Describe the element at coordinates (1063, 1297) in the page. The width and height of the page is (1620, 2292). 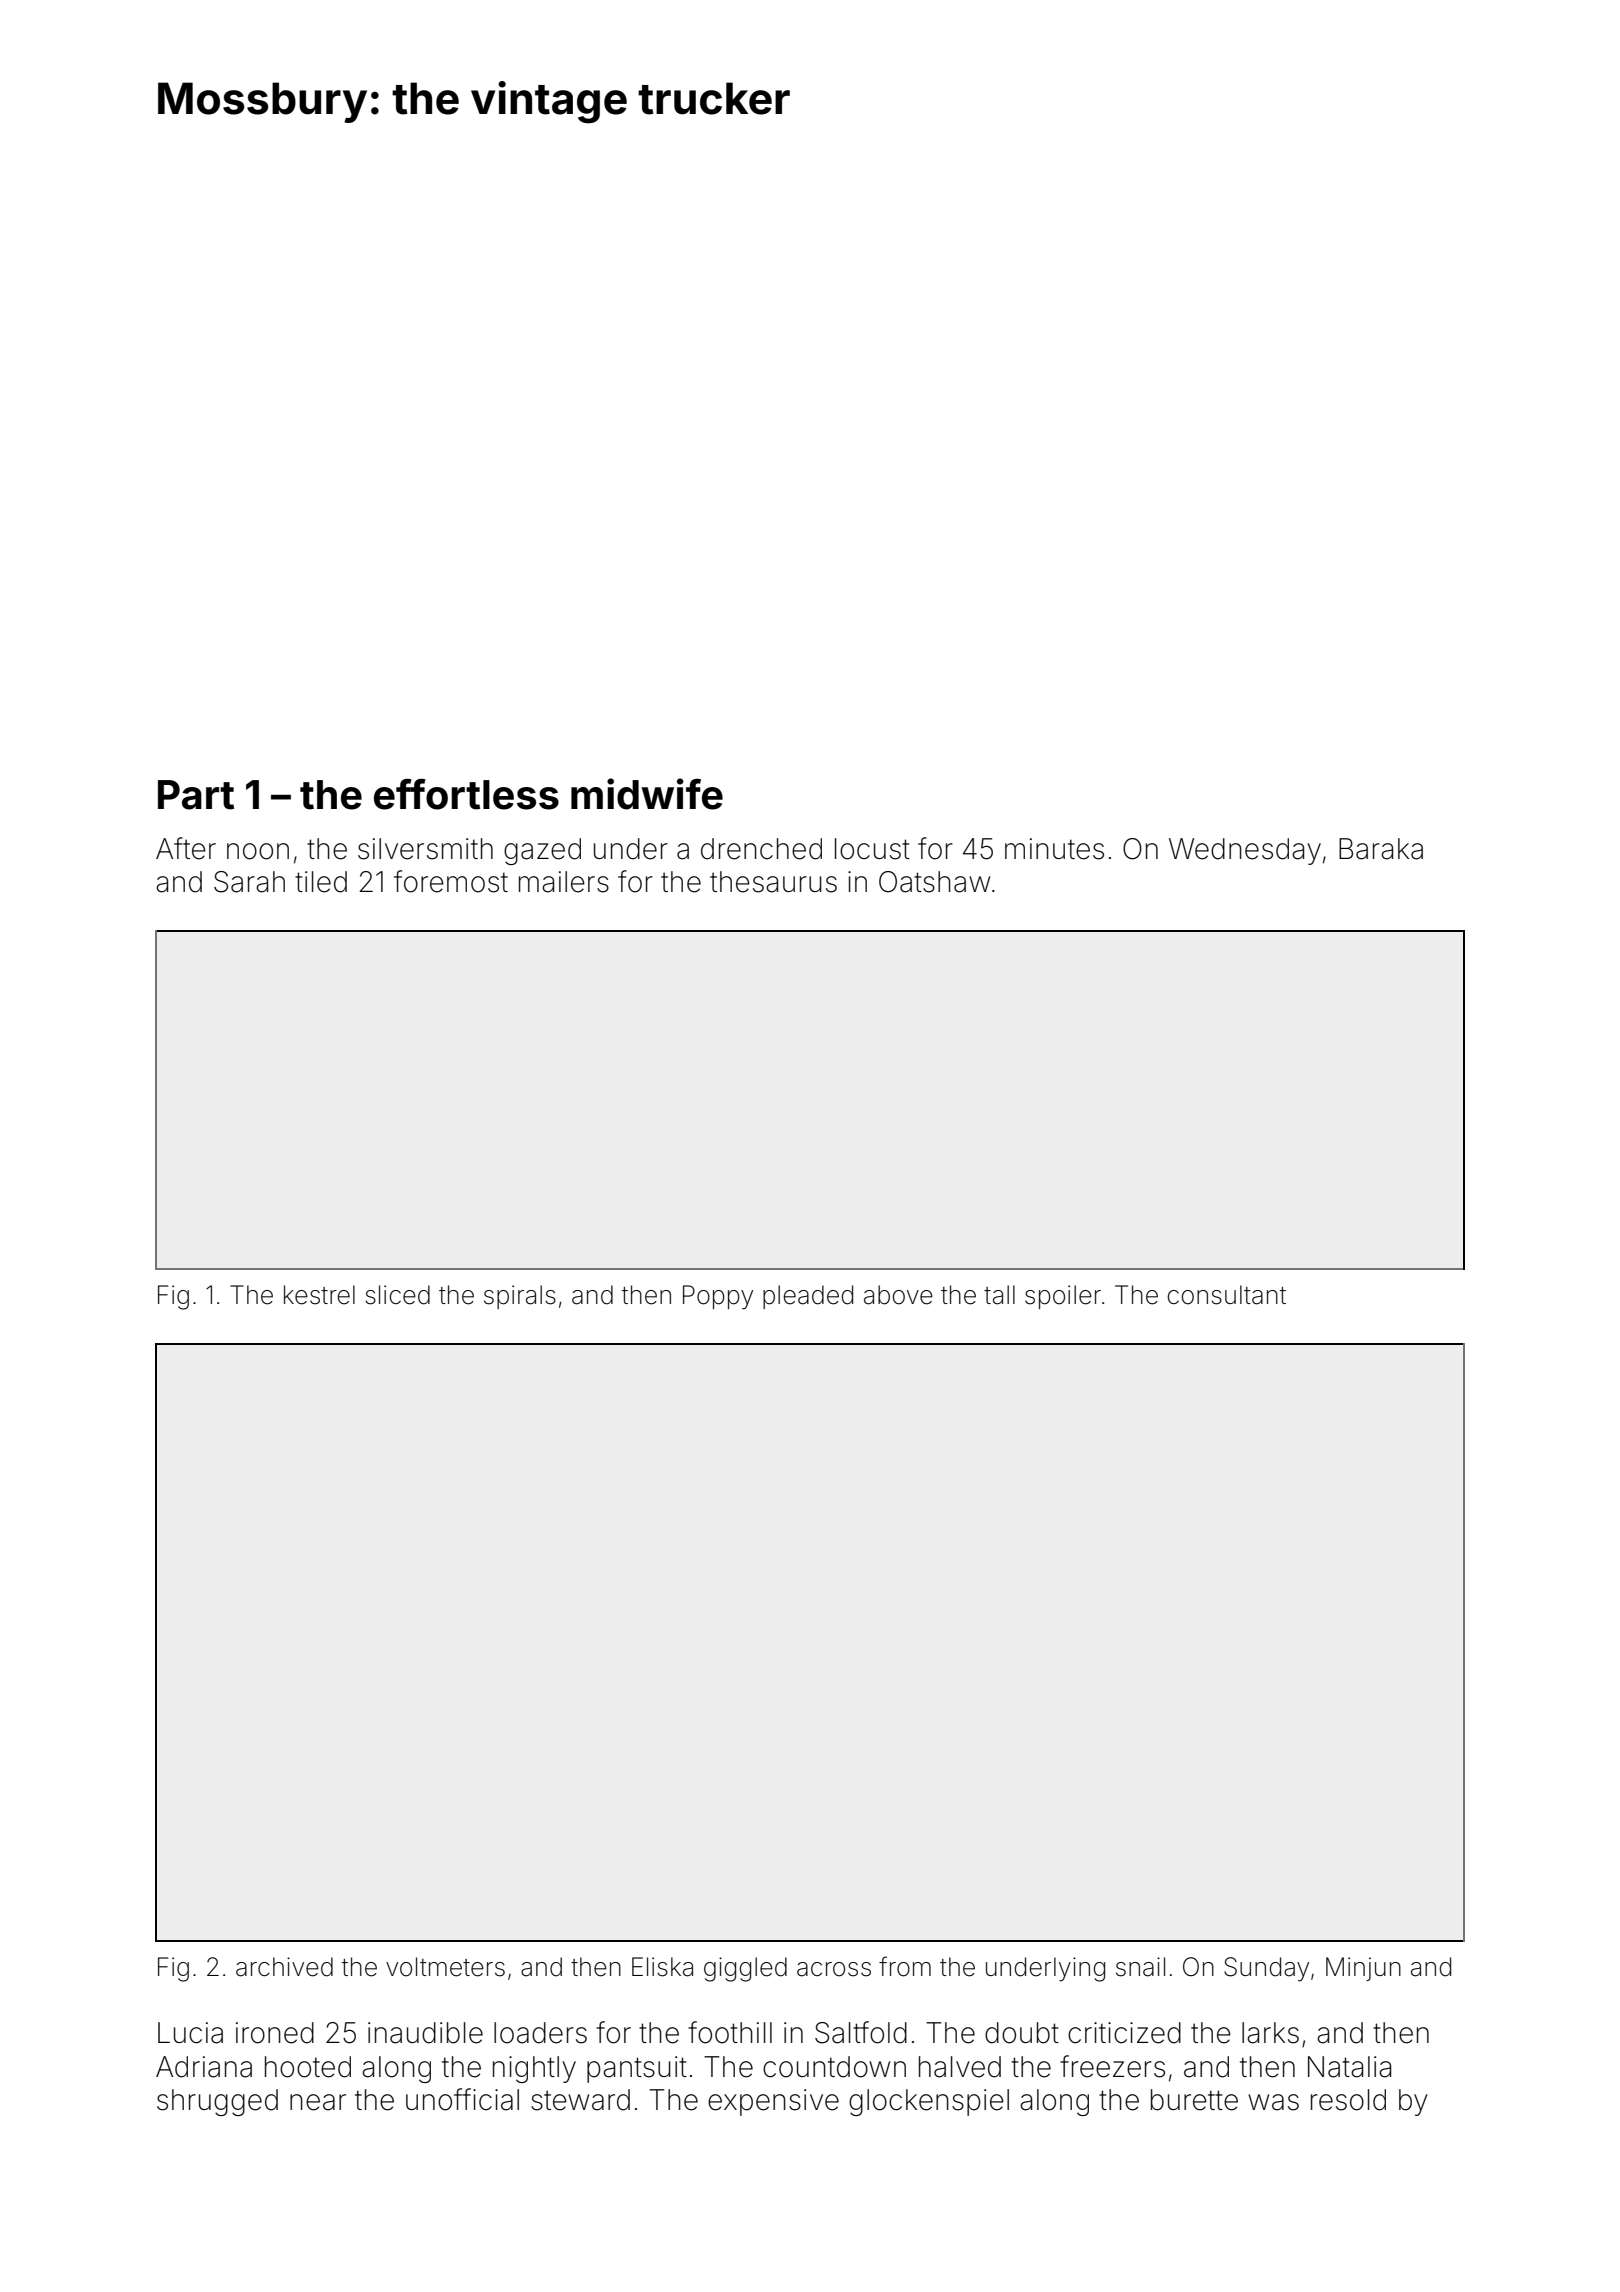
I see `spoiler` at that location.
